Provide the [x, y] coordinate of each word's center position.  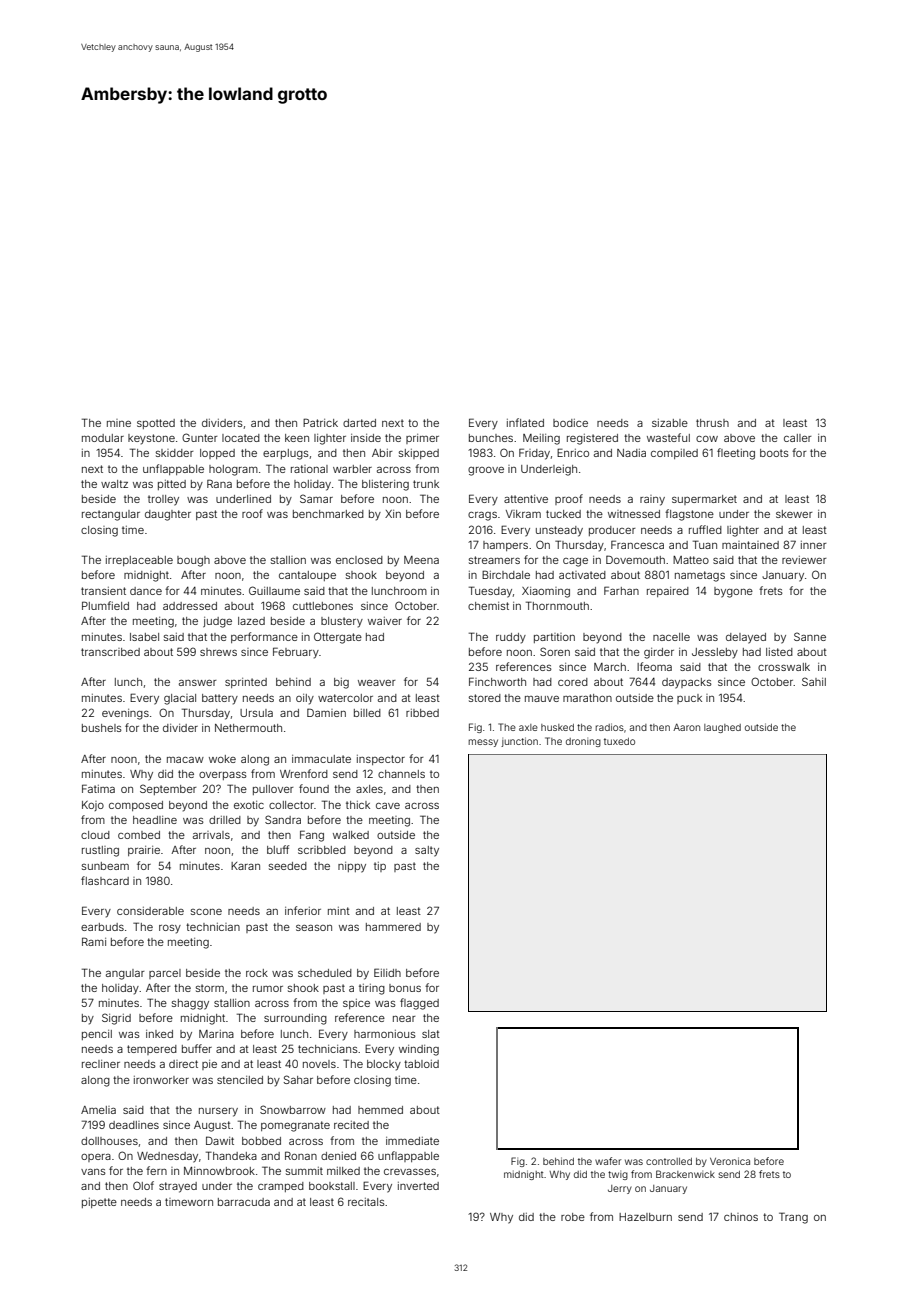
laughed [722, 728]
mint [339, 911]
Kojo [93, 806]
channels [401, 774]
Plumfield [105, 605]
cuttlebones [323, 606]
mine [119, 423]
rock [257, 973]
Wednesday [167, 1157]
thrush [712, 423]
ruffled [705, 529]
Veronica [730, 1161]
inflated [525, 422]
